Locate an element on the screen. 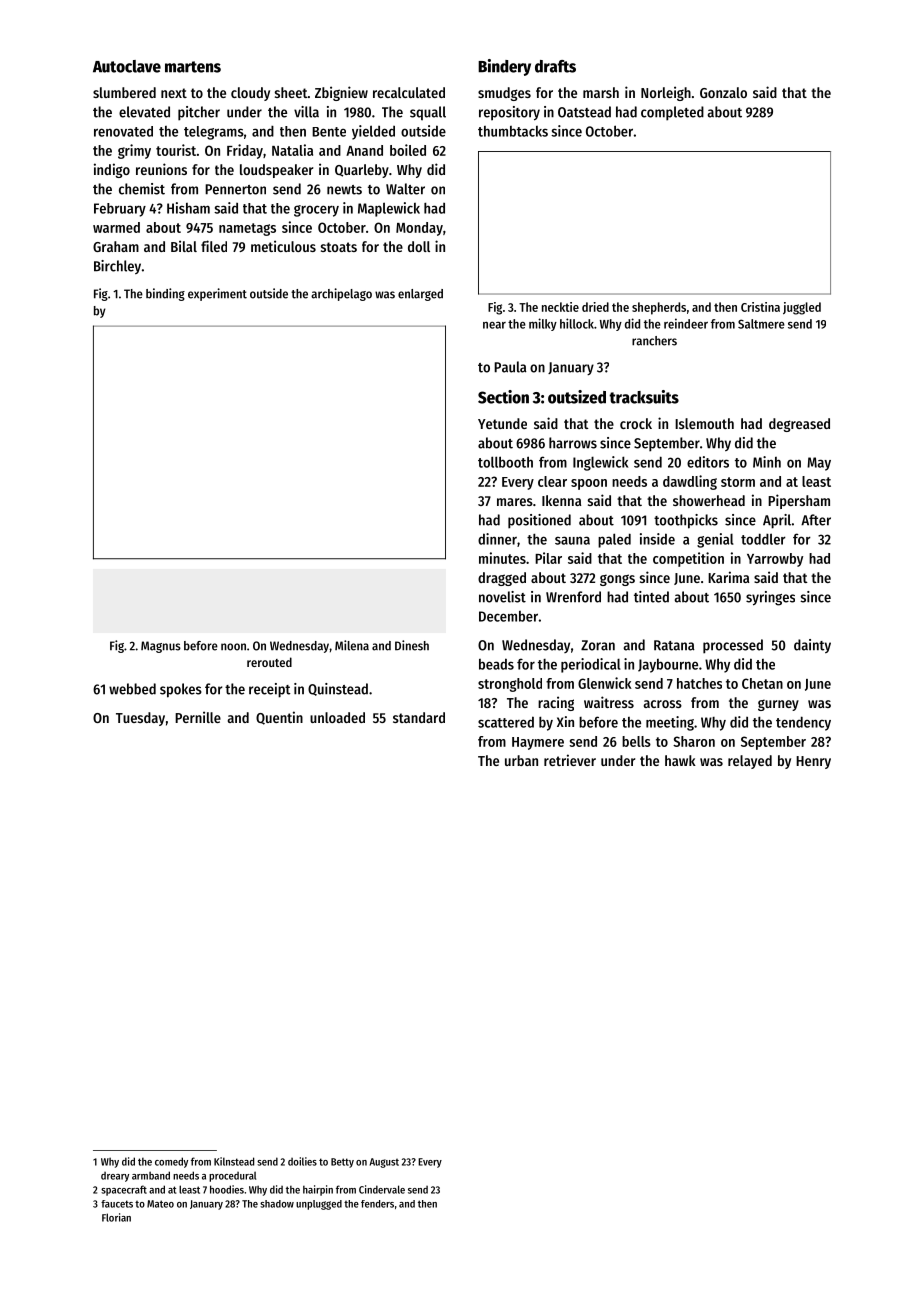  drafts is located at coordinates (555, 66).
